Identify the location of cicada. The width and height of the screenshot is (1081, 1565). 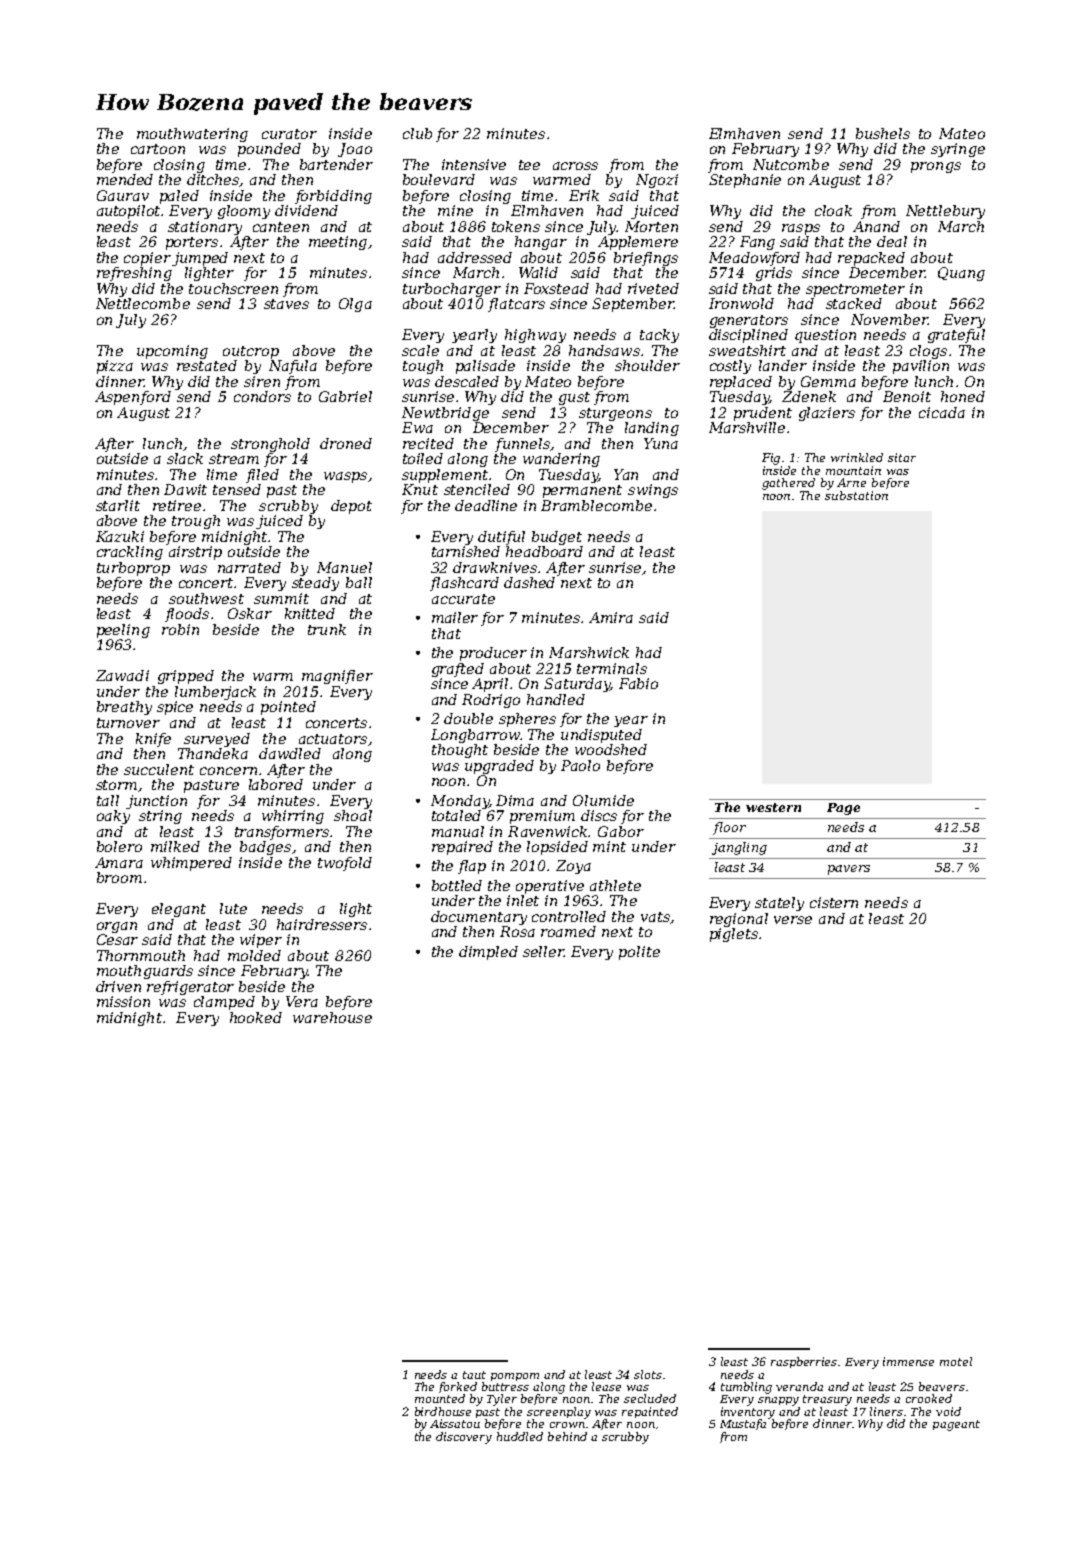
(942, 412).
